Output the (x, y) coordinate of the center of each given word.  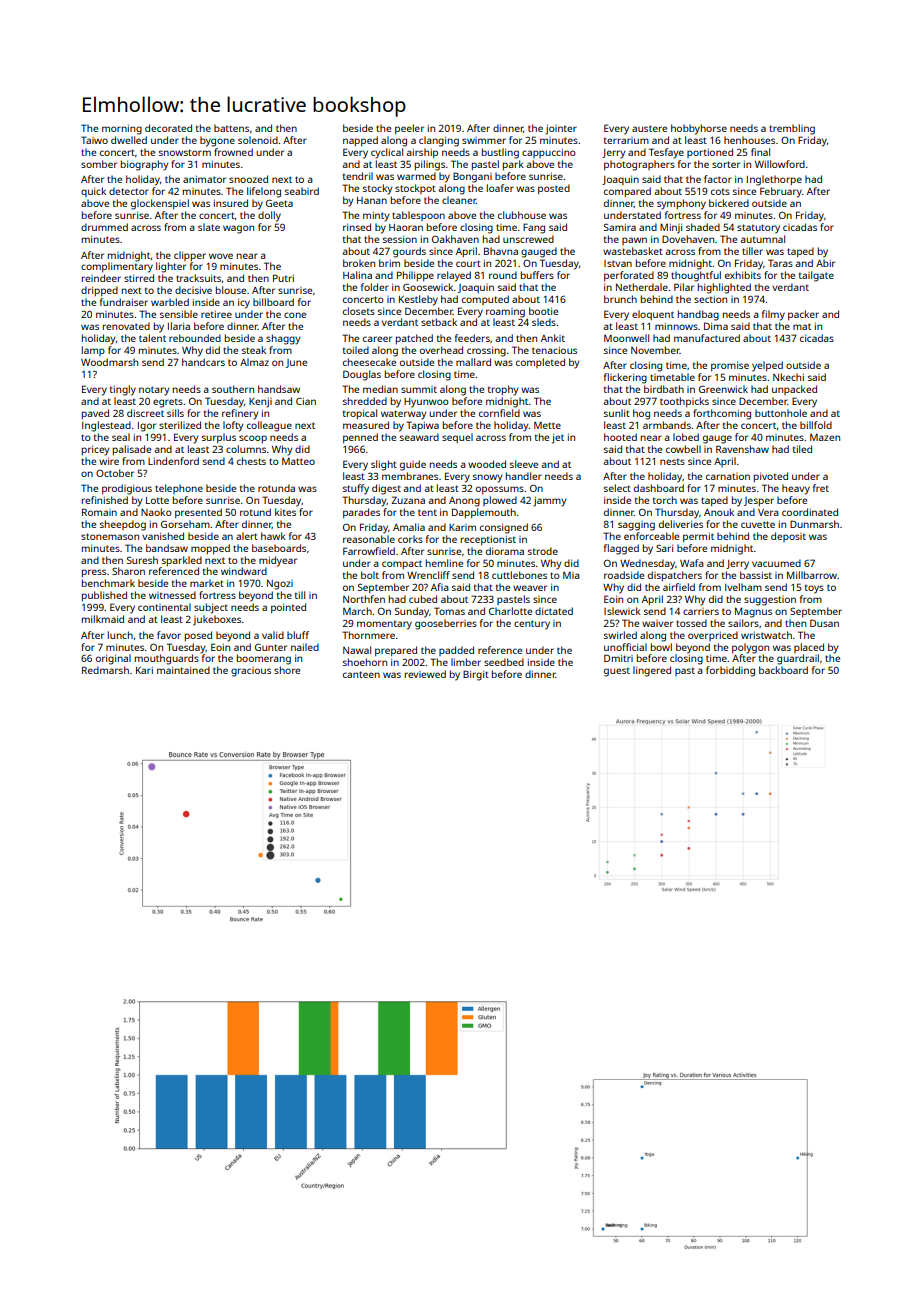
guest (617, 672)
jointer (561, 129)
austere (649, 128)
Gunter (271, 647)
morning (122, 129)
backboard (783, 670)
